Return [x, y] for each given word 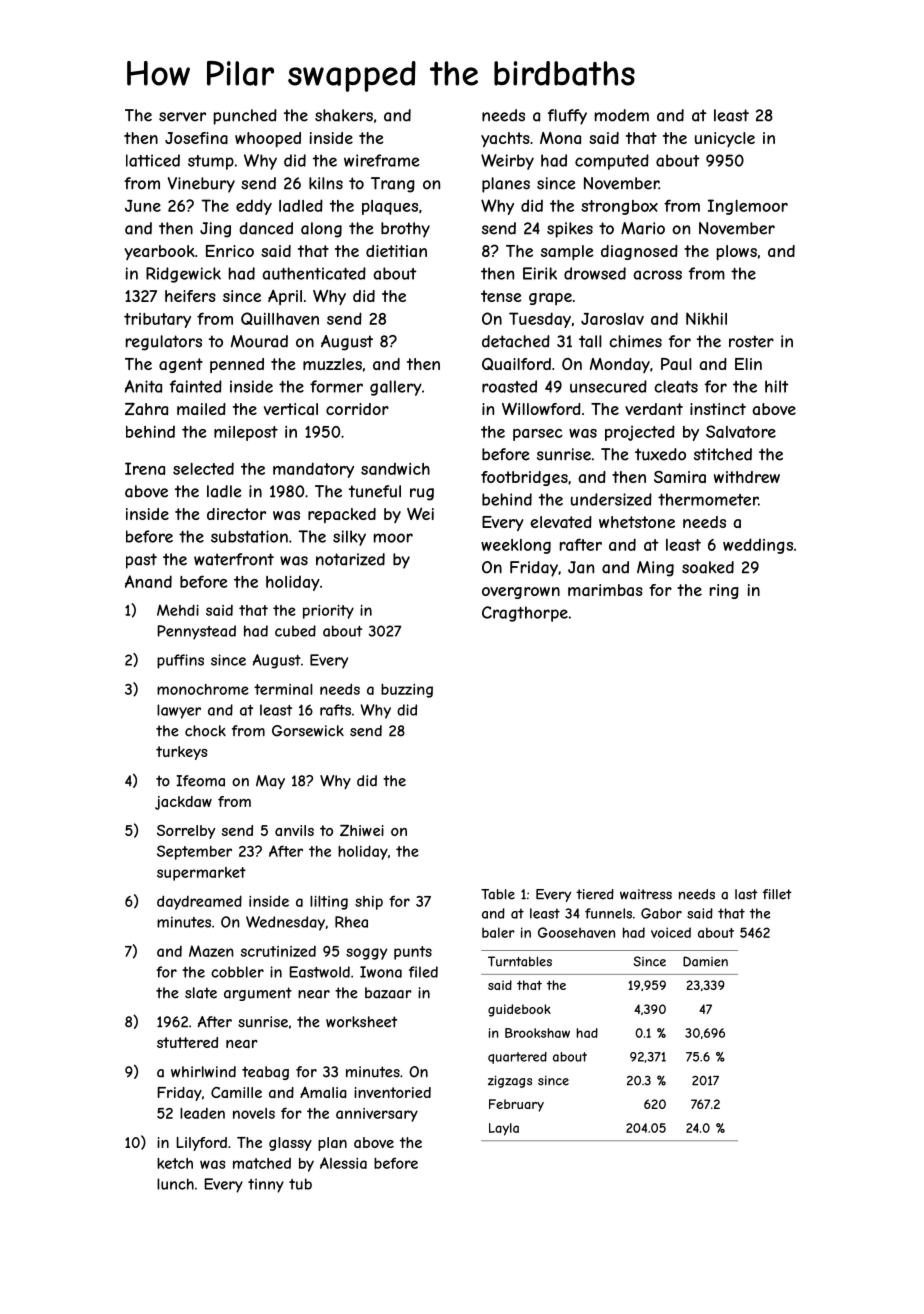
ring [724, 591]
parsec [538, 435]
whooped [268, 139]
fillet [777, 894]
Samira [680, 477]
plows [737, 252]
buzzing [407, 691]
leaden [202, 1113]
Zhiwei [362, 830]
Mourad [259, 341]
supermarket [201, 874]
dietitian [396, 251]
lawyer [179, 711]
